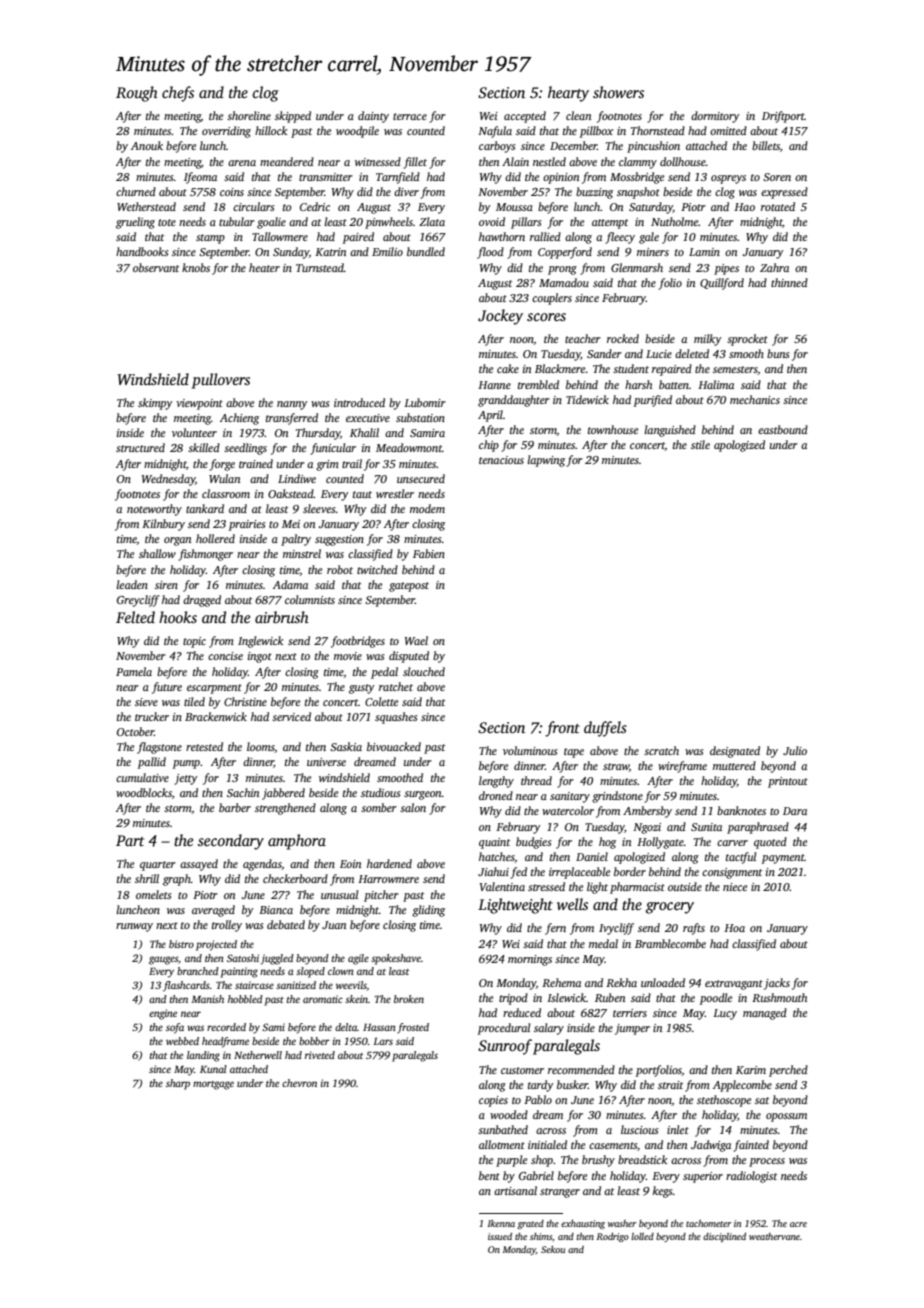 The height and width of the screenshot is (1308, 924). What do you see at coordinates (661, 750) in the screenshot?
I see `scratch` at bounding box center [661, 750].
